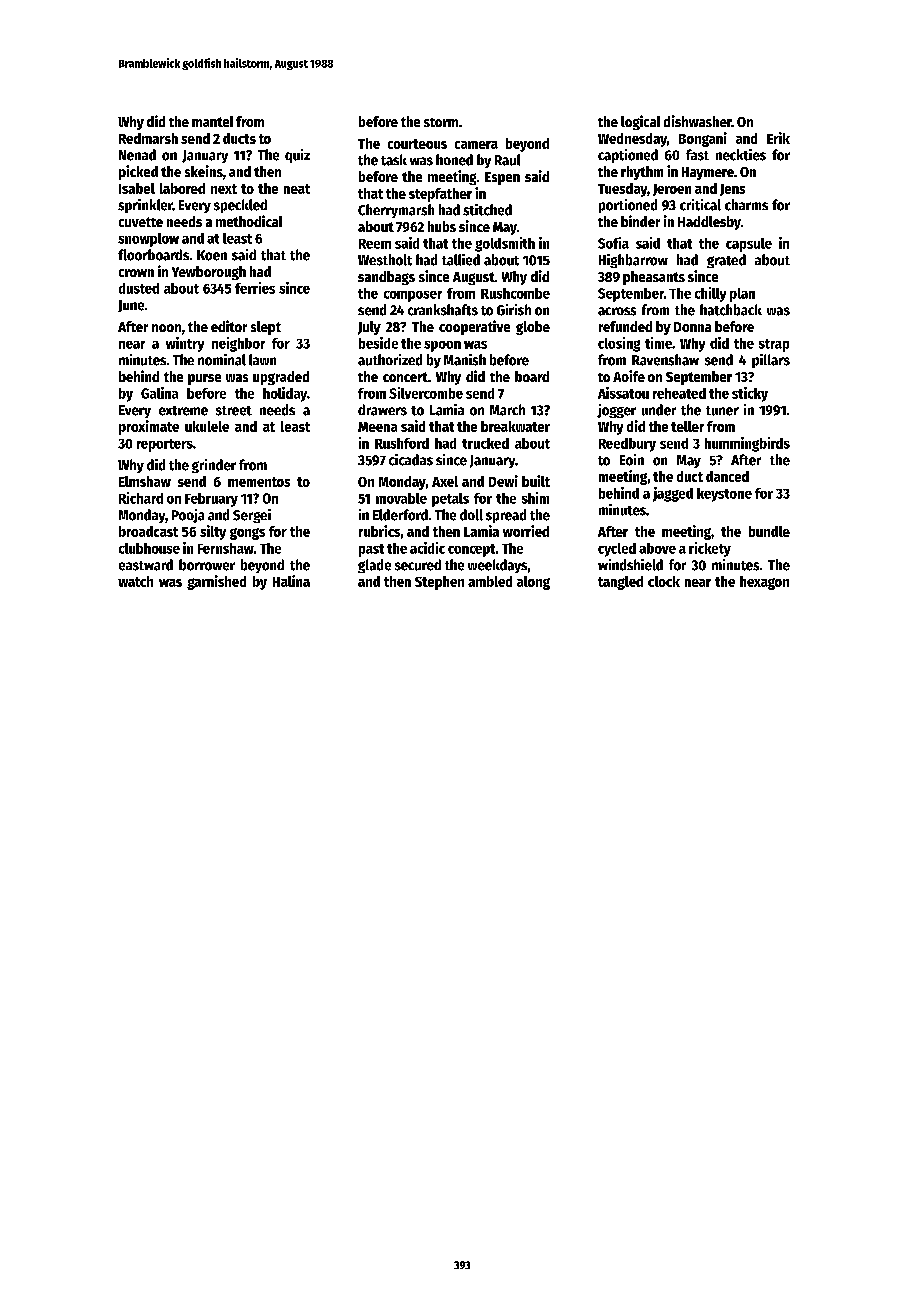  Describe the element at coordinates (633, 261) in the image. I see `Highbarrow` at that location.
